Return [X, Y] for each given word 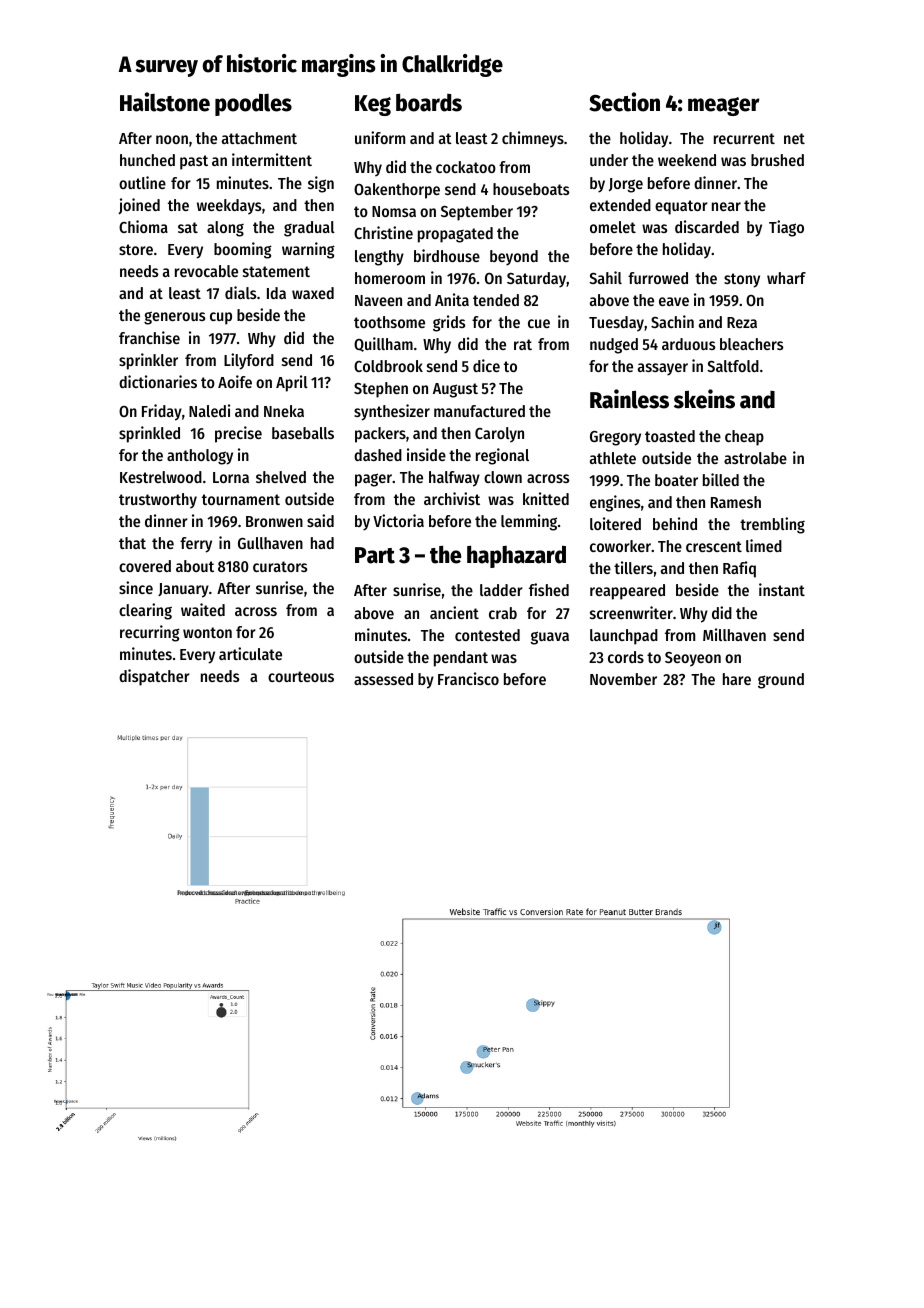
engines [615, 503]
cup [221, 318]
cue [539, 323]
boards [429, 102]
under [609, 160]
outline [142, 182]
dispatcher [154, 677]
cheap [744, 438]
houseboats [531, 189]
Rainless [629, 399]
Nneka [284, 411]
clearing [145, 611]
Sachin [672, 321]
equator [681, 207]
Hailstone [165, 102]
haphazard [516, 556]
